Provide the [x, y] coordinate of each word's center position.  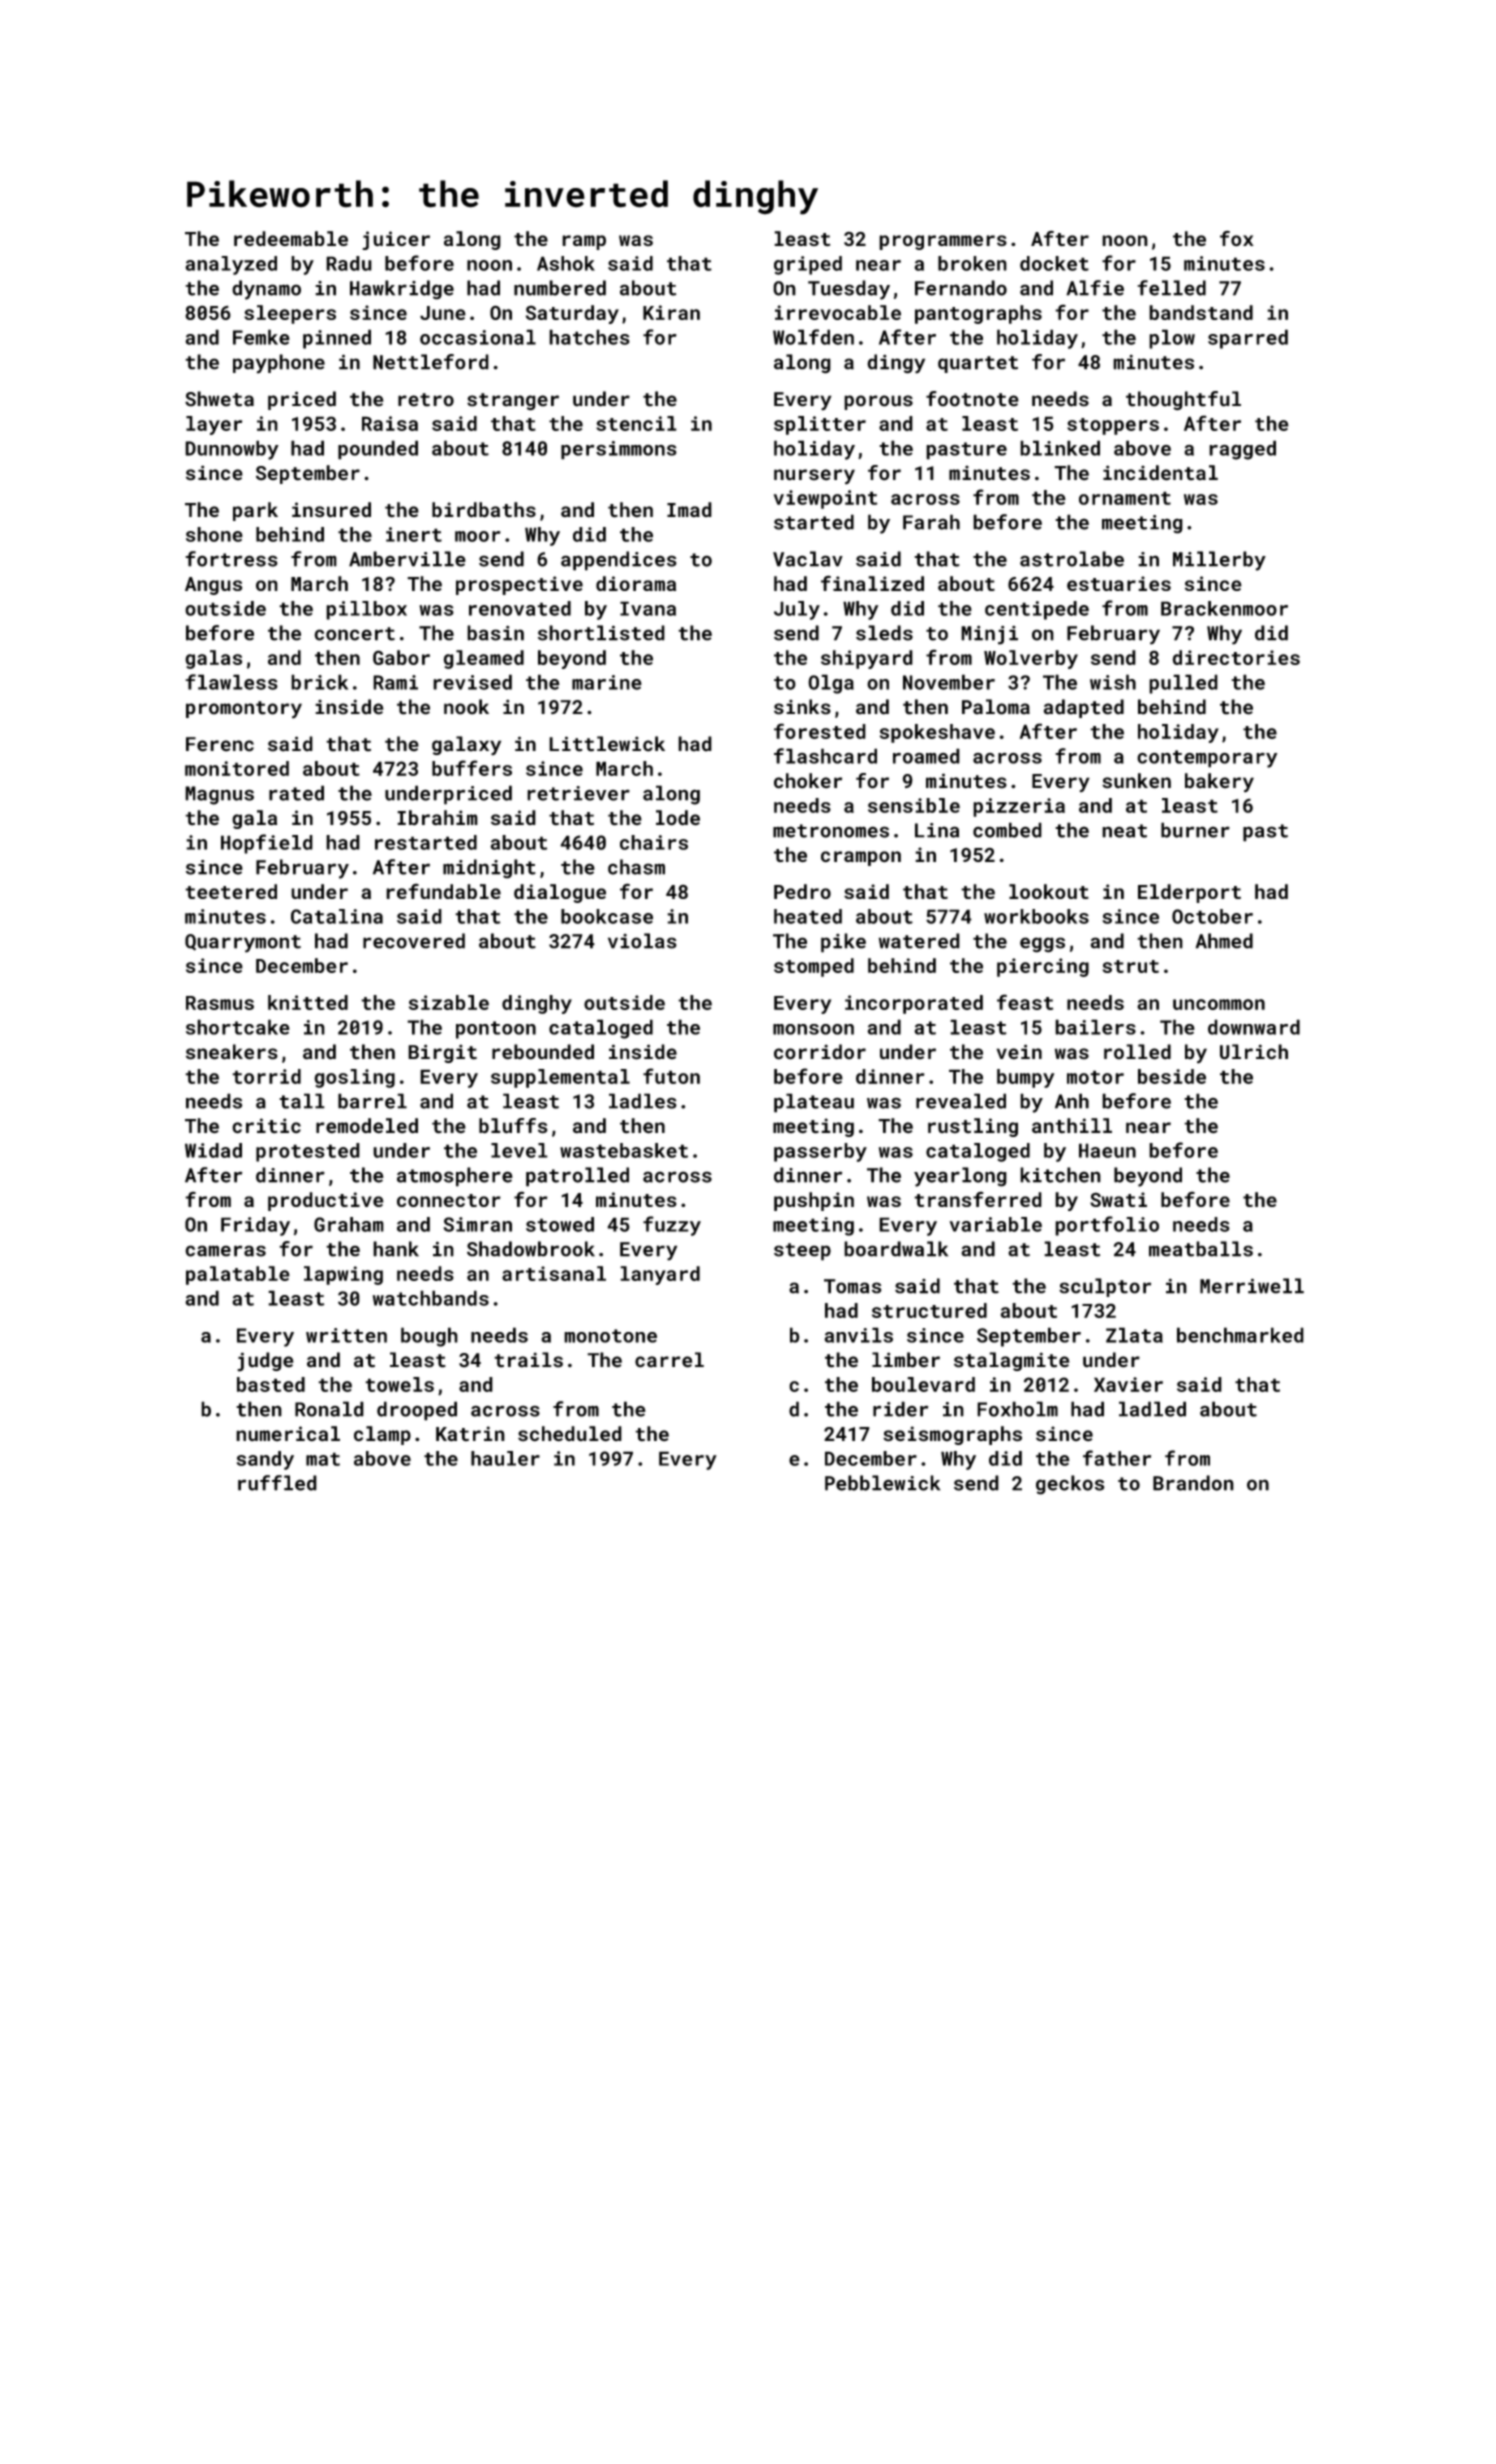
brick [319, 682]
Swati [1118, 1199]
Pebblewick [882, 1483]
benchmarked [1240, 1335]
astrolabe [1072, 559]
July [797, 610]
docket [1054, 263]
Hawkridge [402, 290]
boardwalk [896, 1249]
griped [808, 265]
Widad [213, 1150]
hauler [505, 1458]
